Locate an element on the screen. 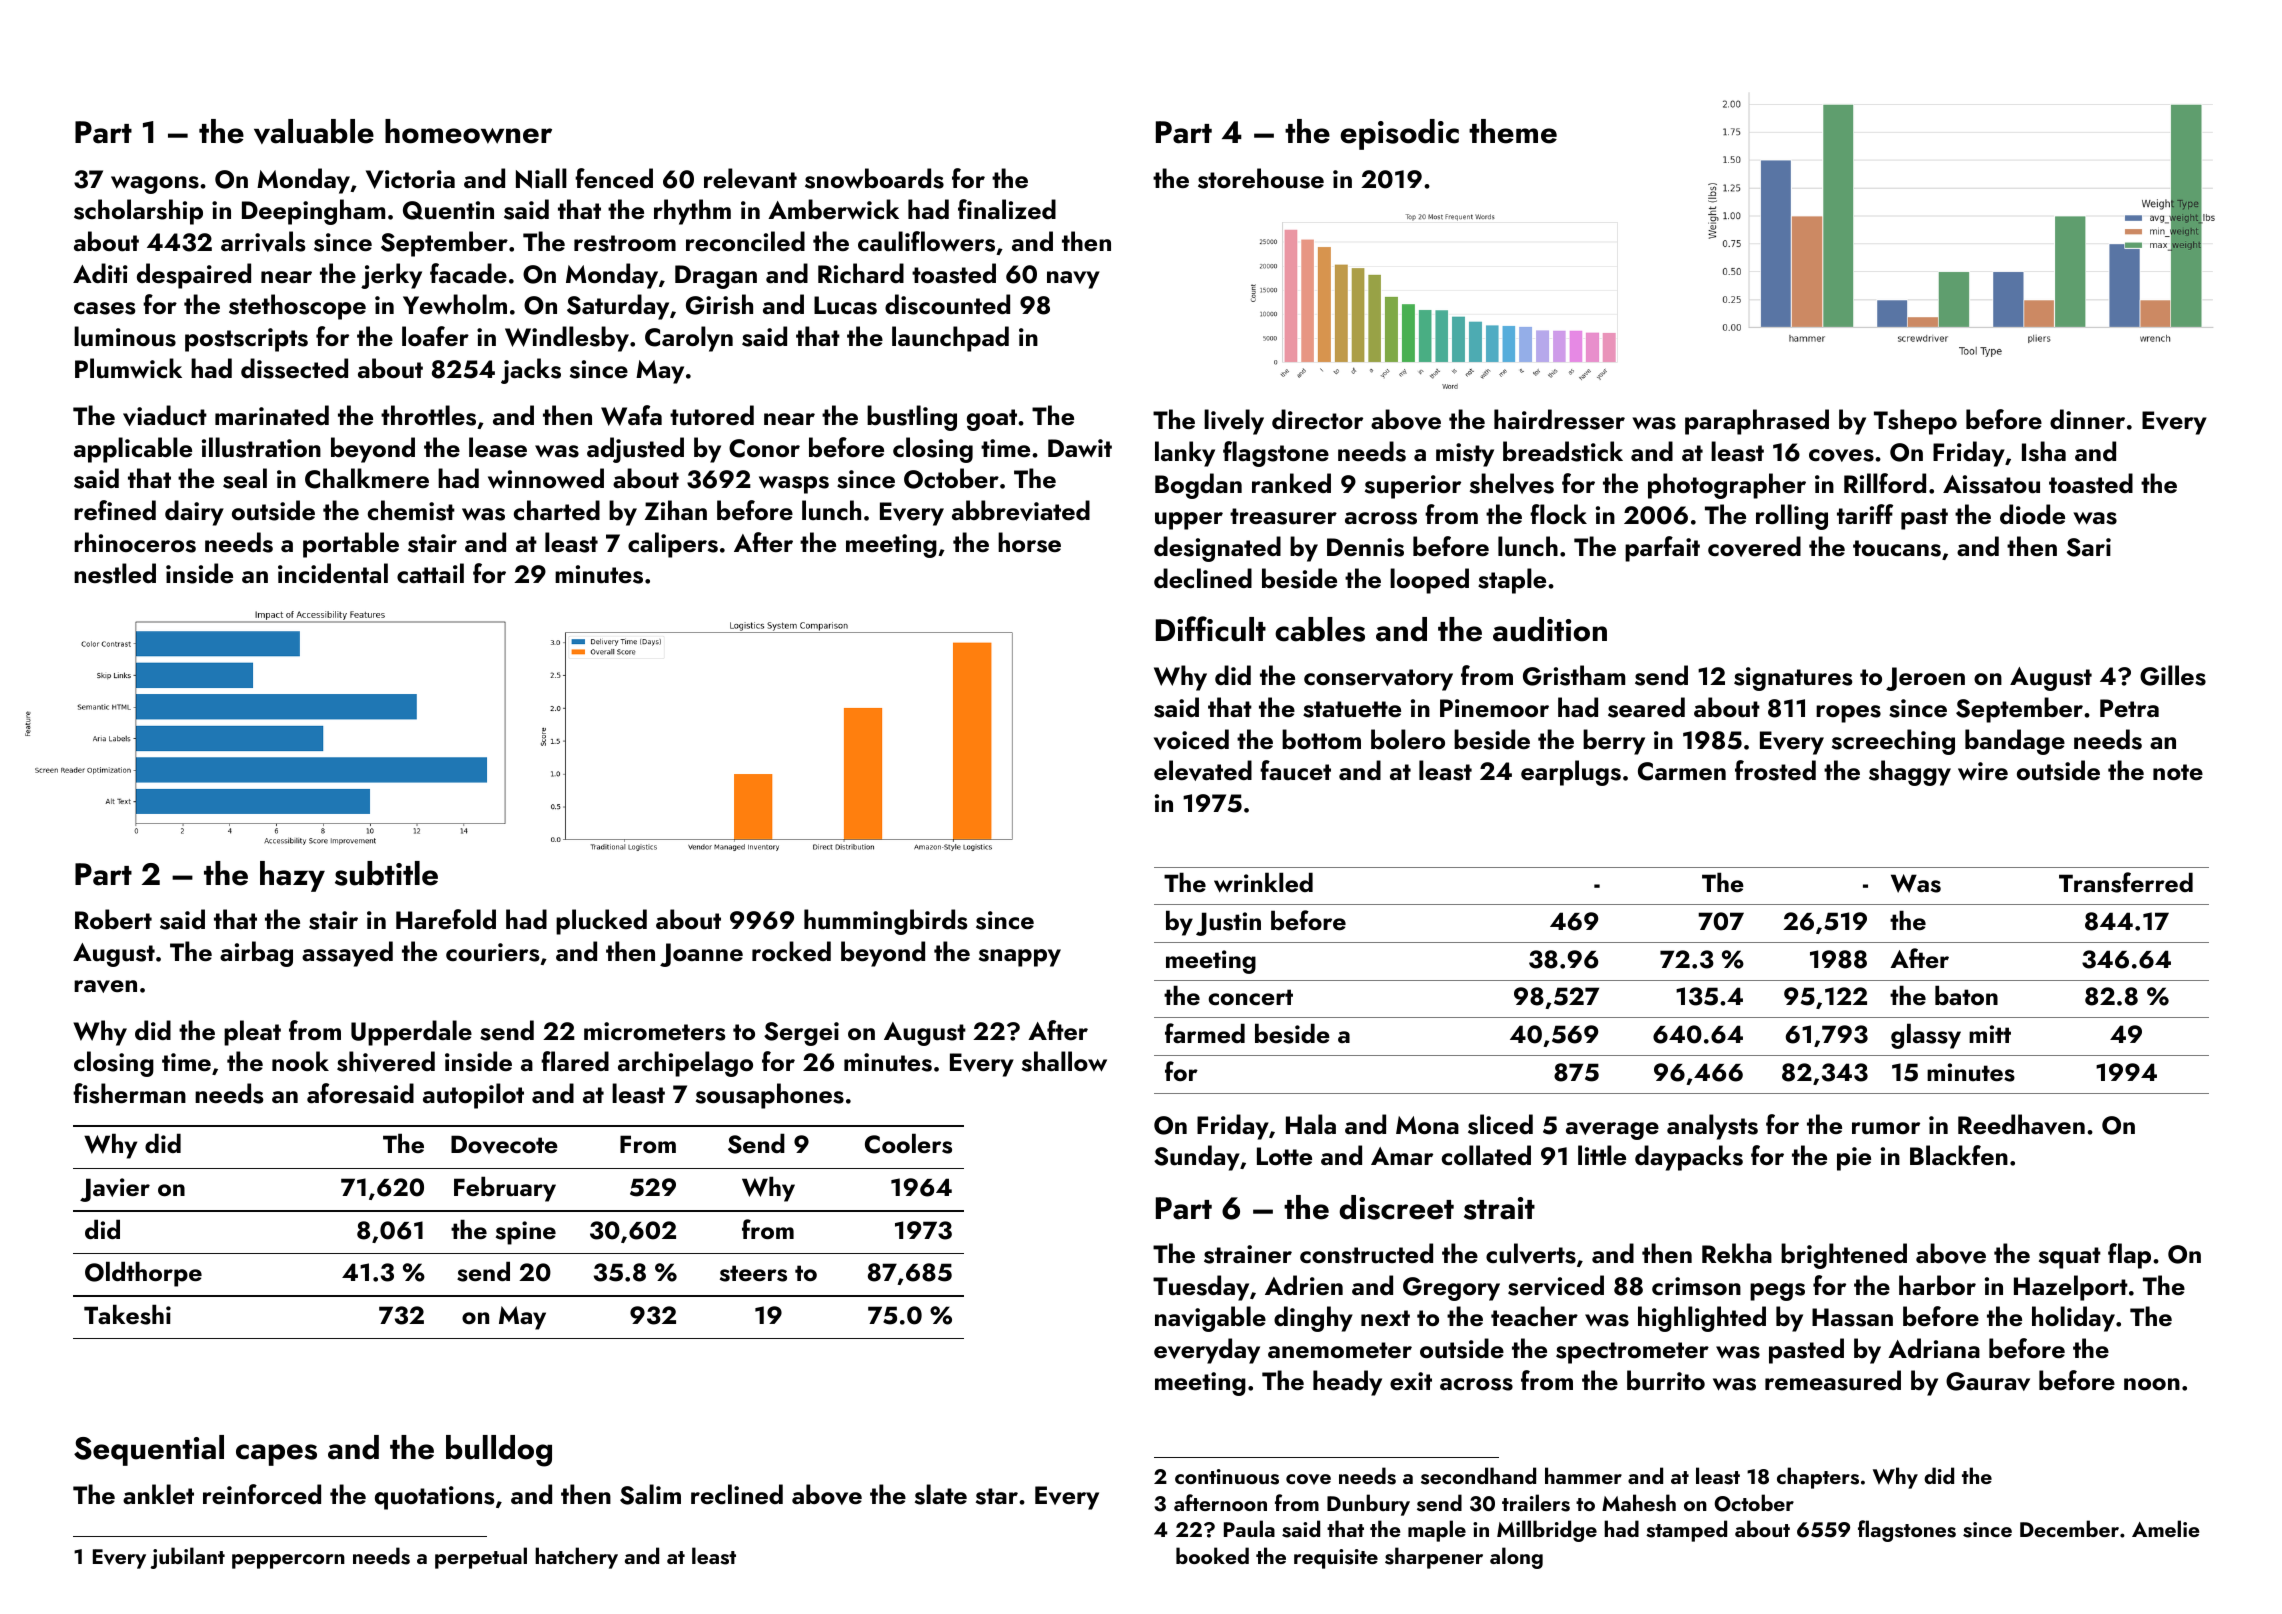 The height and width of the screenshot is (1614, 2282). signatures is located at coordinates (1793, 679).
